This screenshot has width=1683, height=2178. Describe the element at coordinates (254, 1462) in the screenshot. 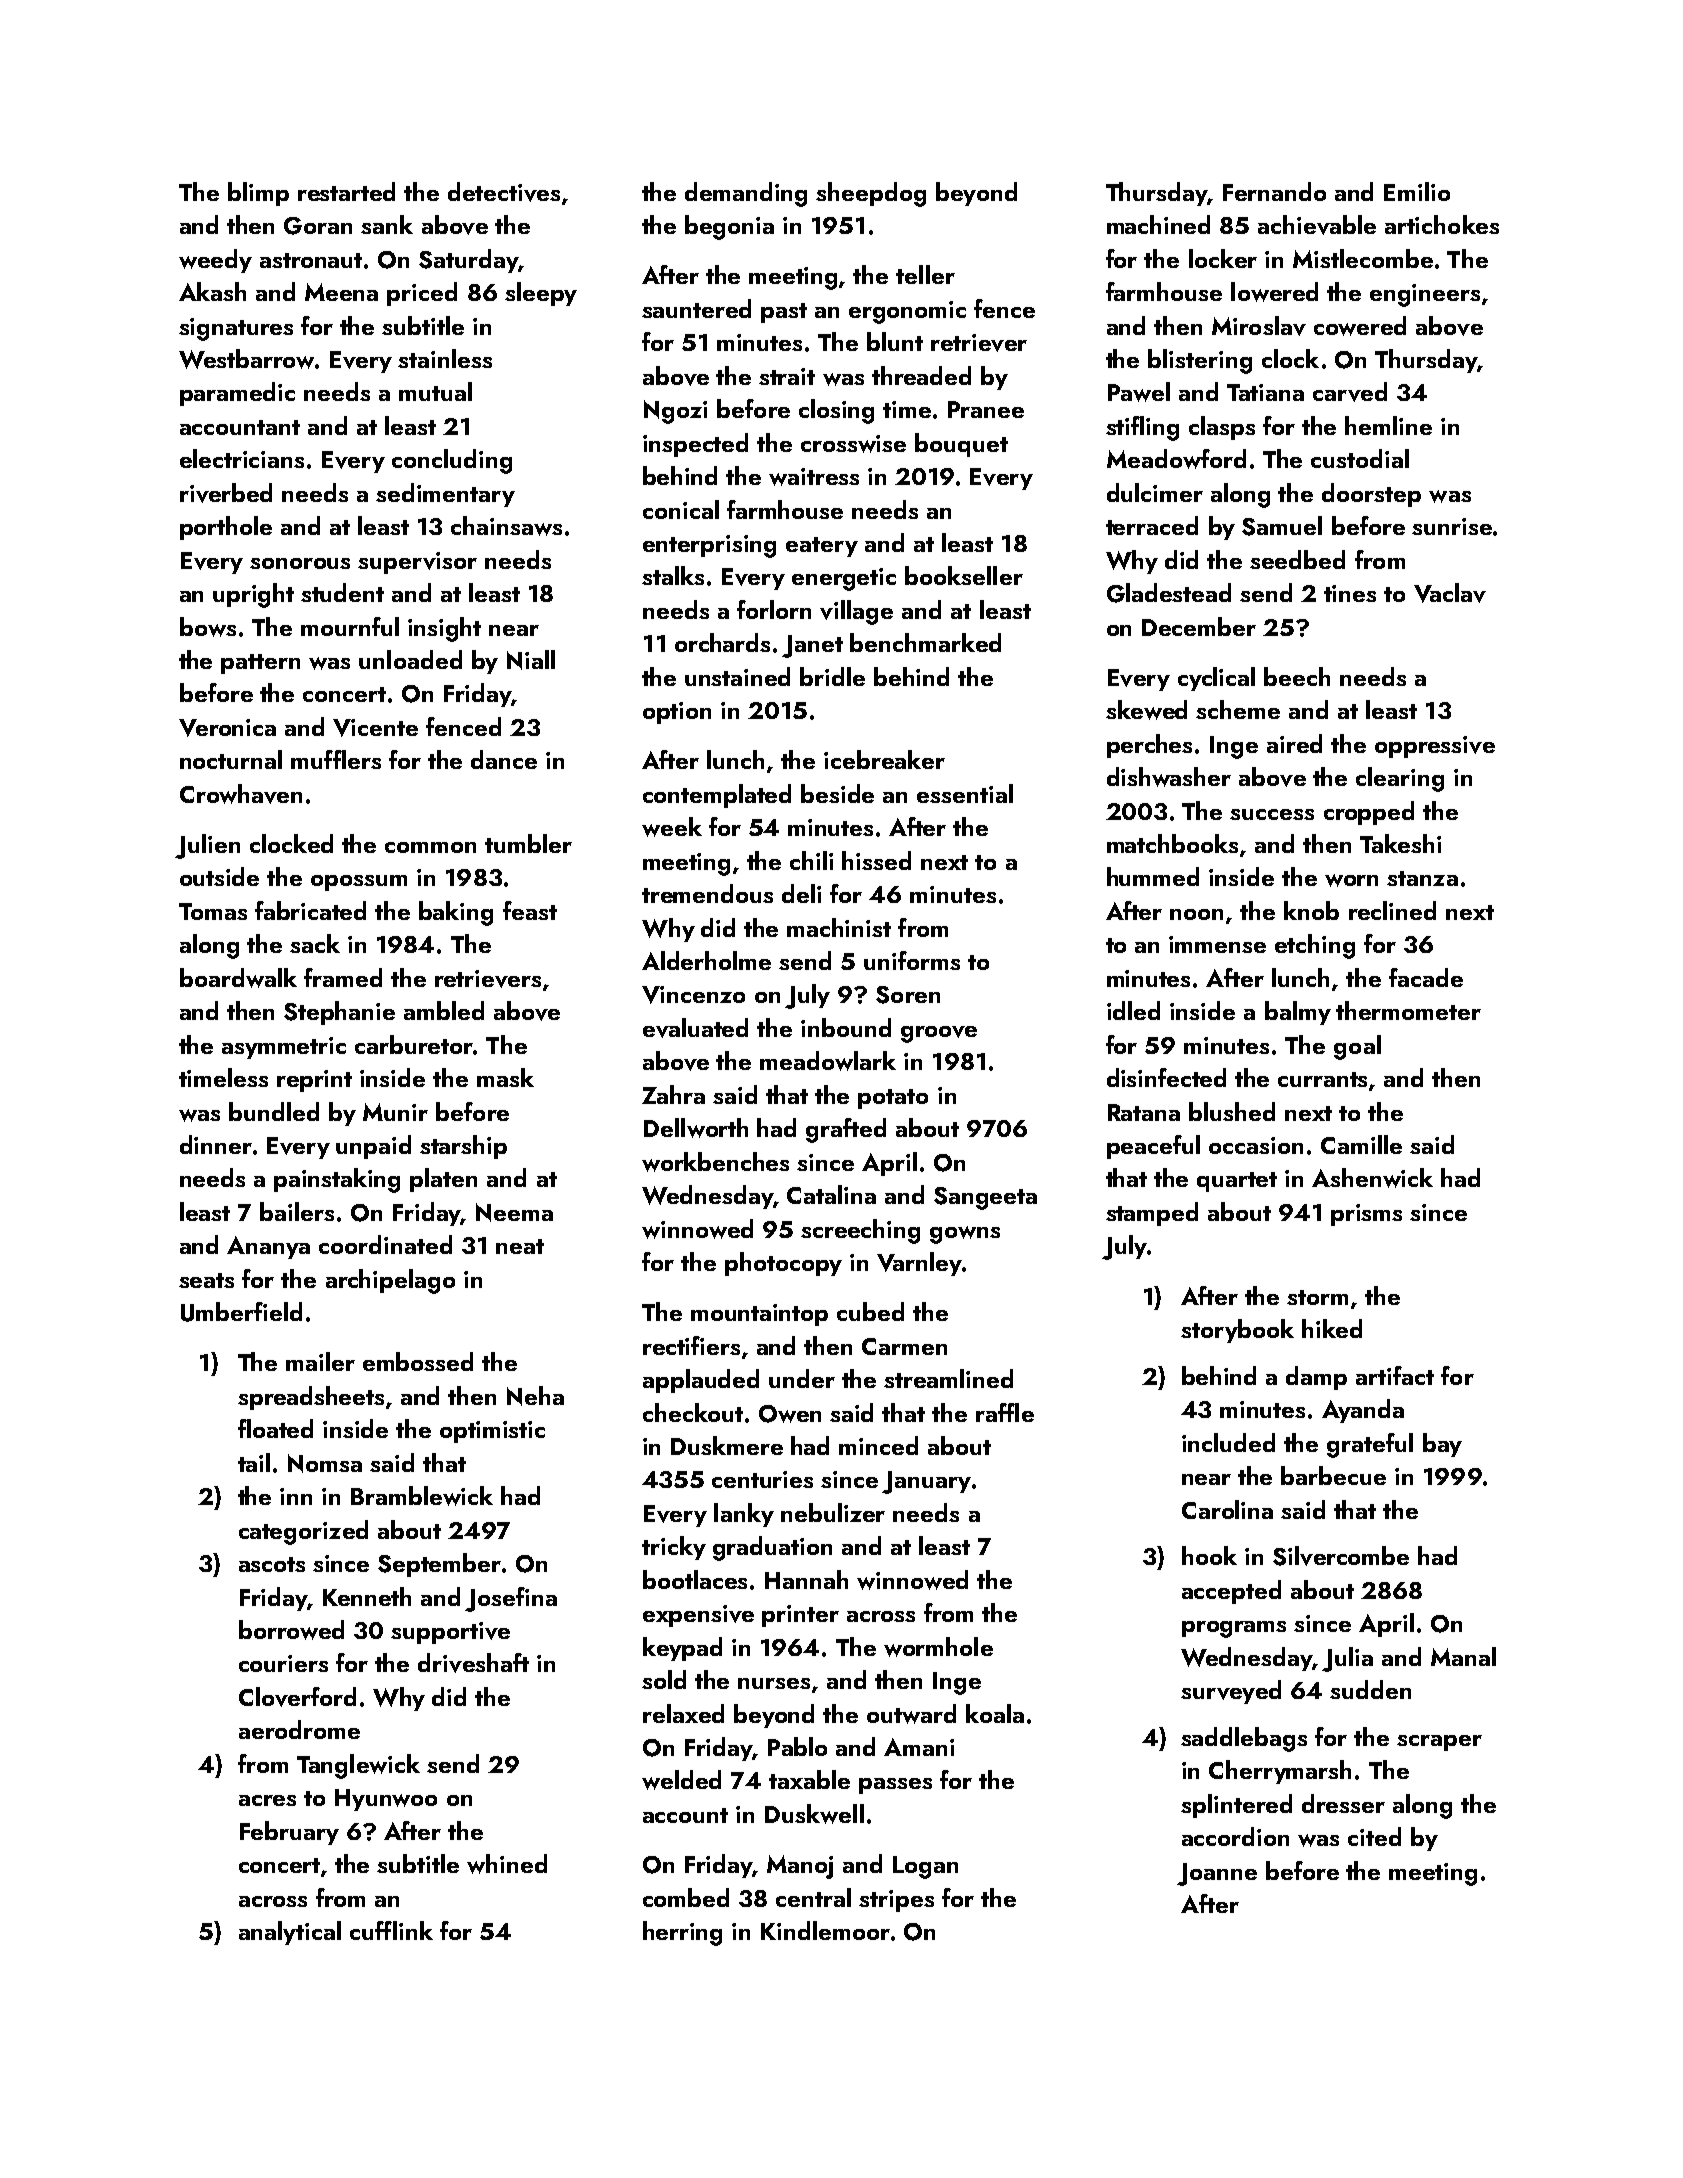

I see `tail` at that location.
